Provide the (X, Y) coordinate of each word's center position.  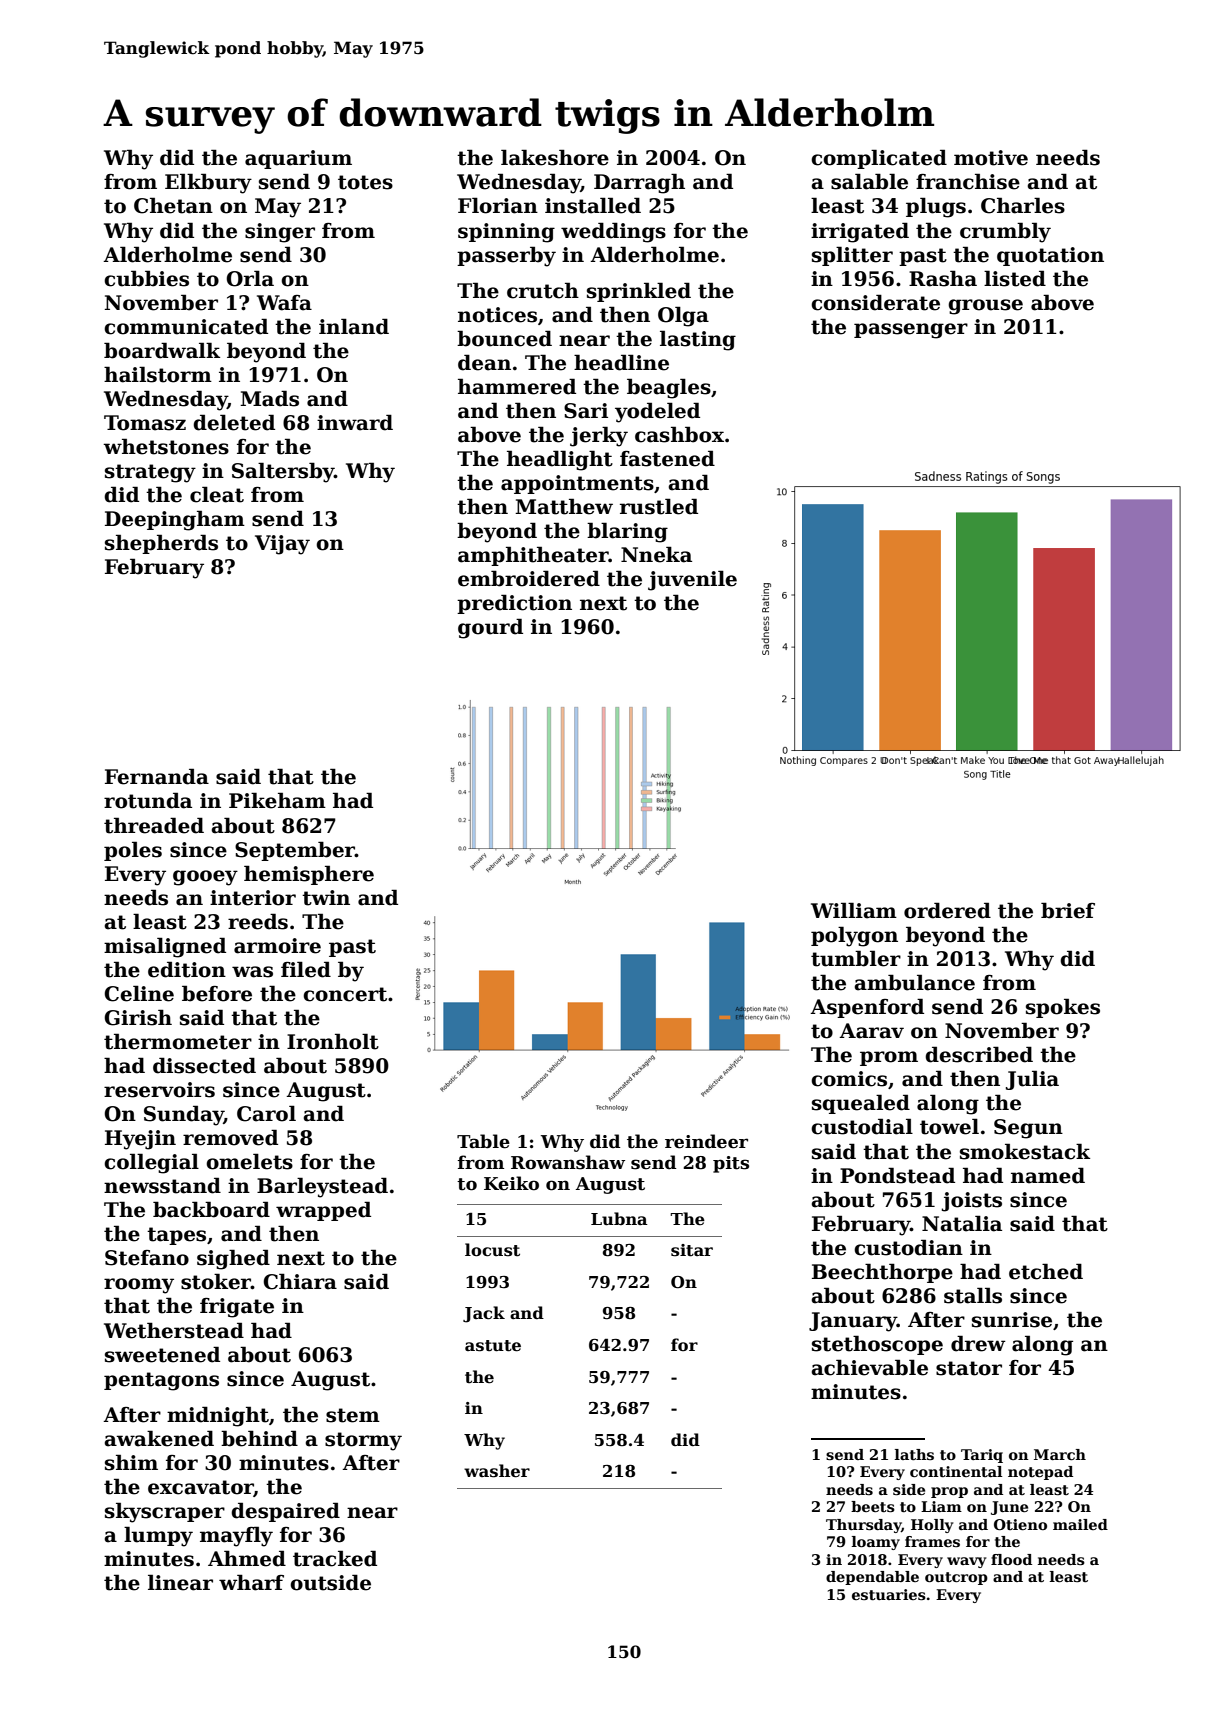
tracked (335, 1558)
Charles (1023, 205)
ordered (947, 910)
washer (497, 1471)
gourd (490, 628)
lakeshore (555, 157)
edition (187, 969)
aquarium (298, 159)
